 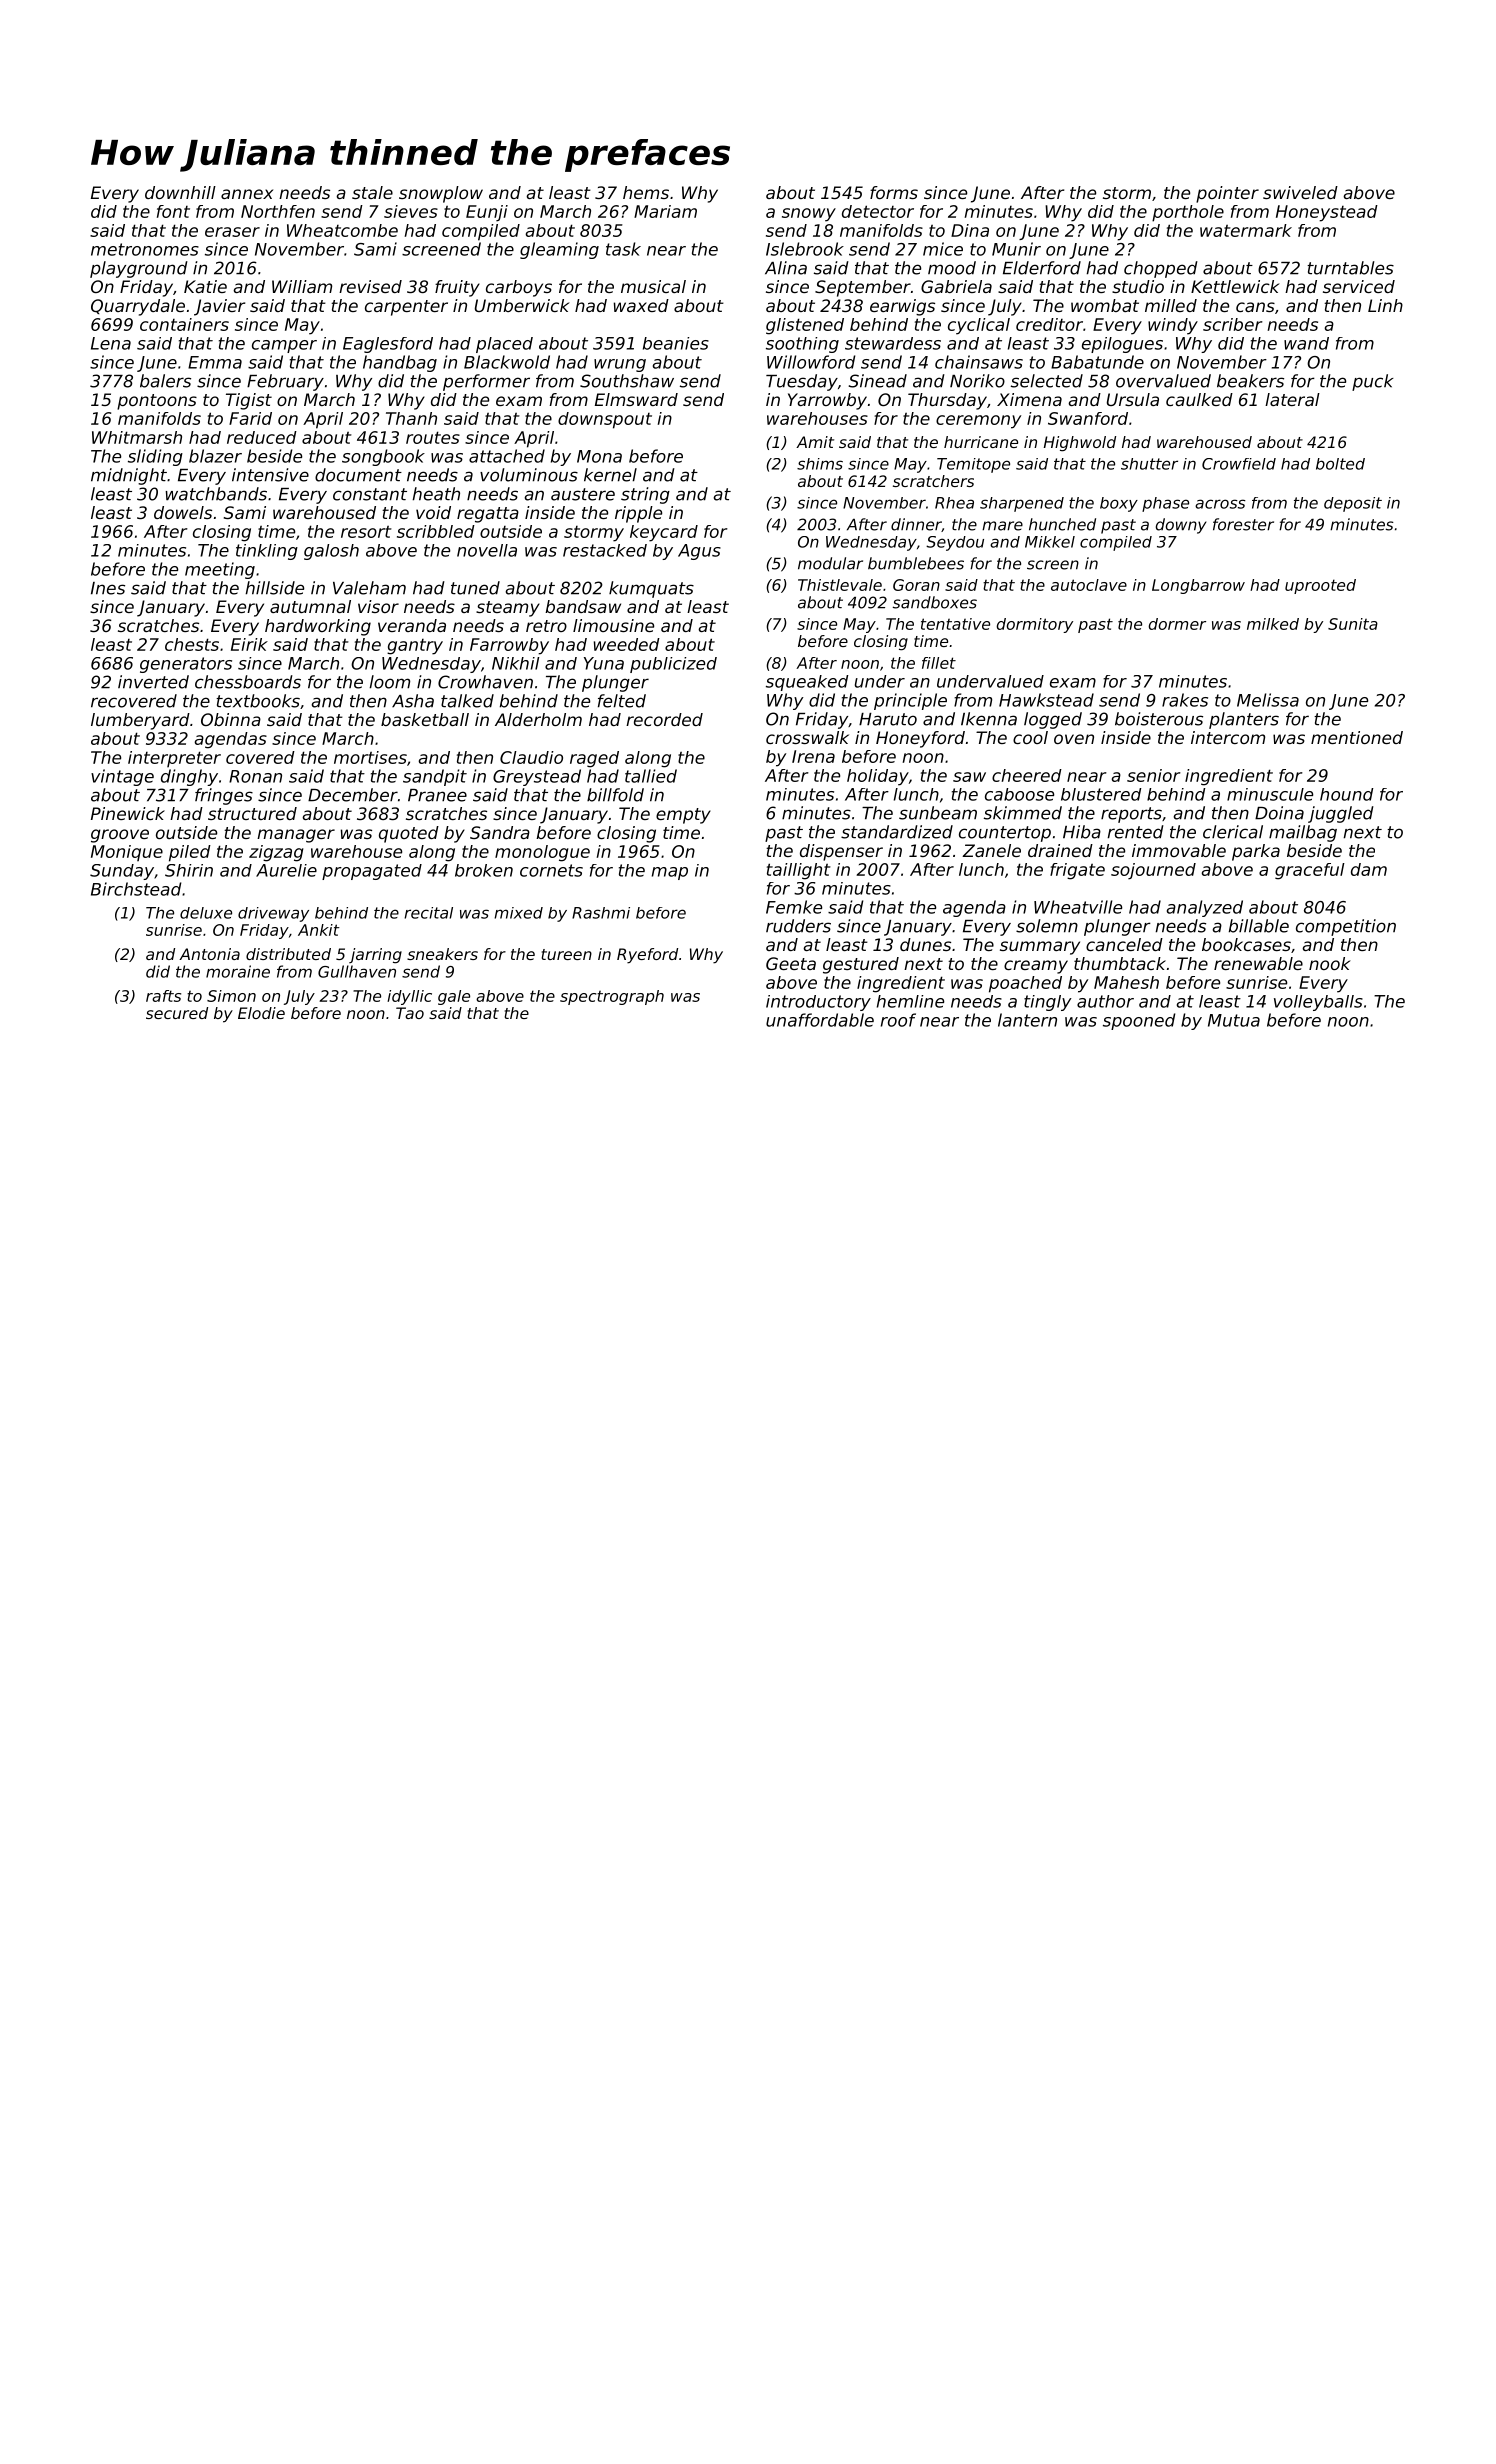 I want to click on hemline, so click(x=910, y=1001).
